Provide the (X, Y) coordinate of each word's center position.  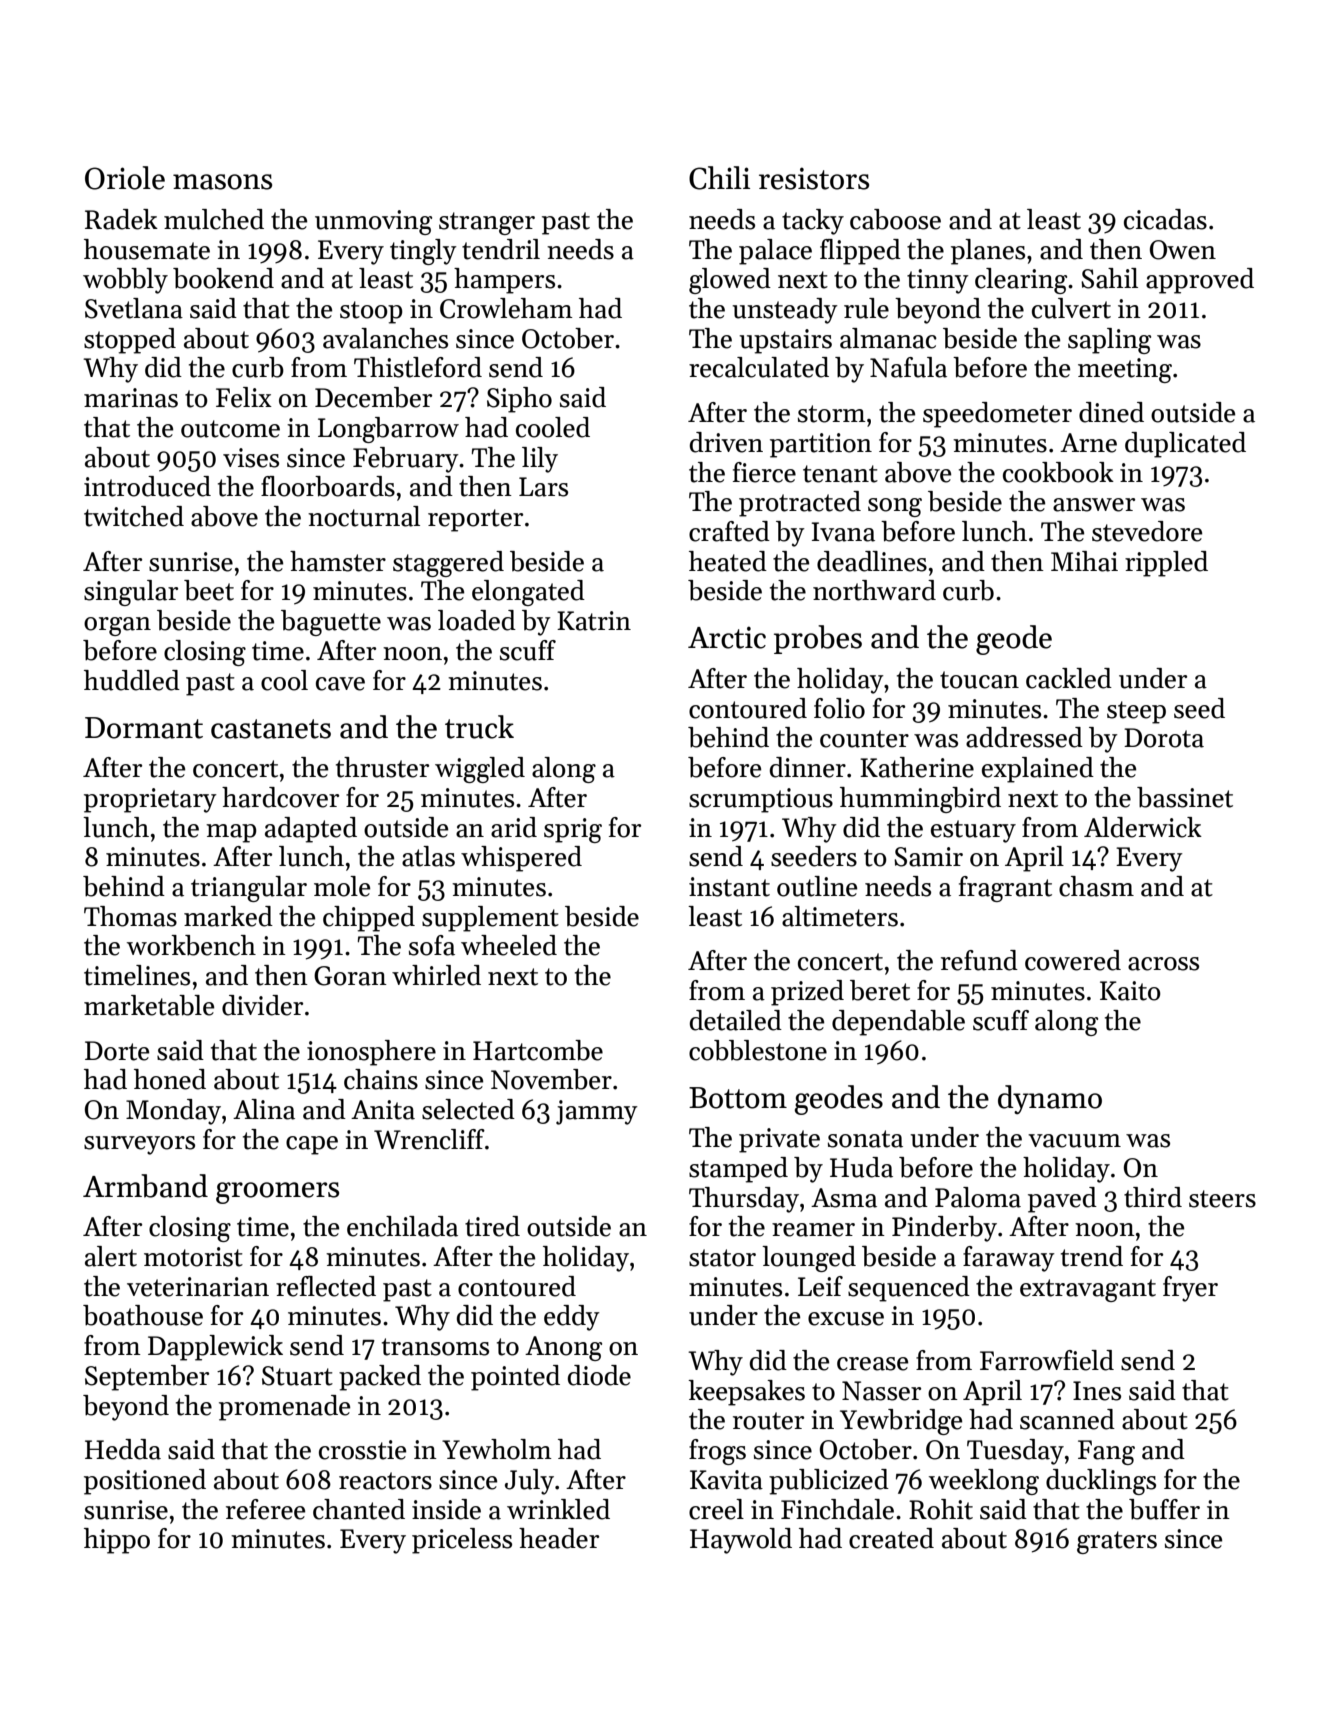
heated (728, 561)
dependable (898, 1023)
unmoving (373, 222)
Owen (1183, 250)
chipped (369, 919)
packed (380, 1378)
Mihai (1084, 561)
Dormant (144, 728)
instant (729, 887)
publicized (829, 1482)
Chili (719, 178)
